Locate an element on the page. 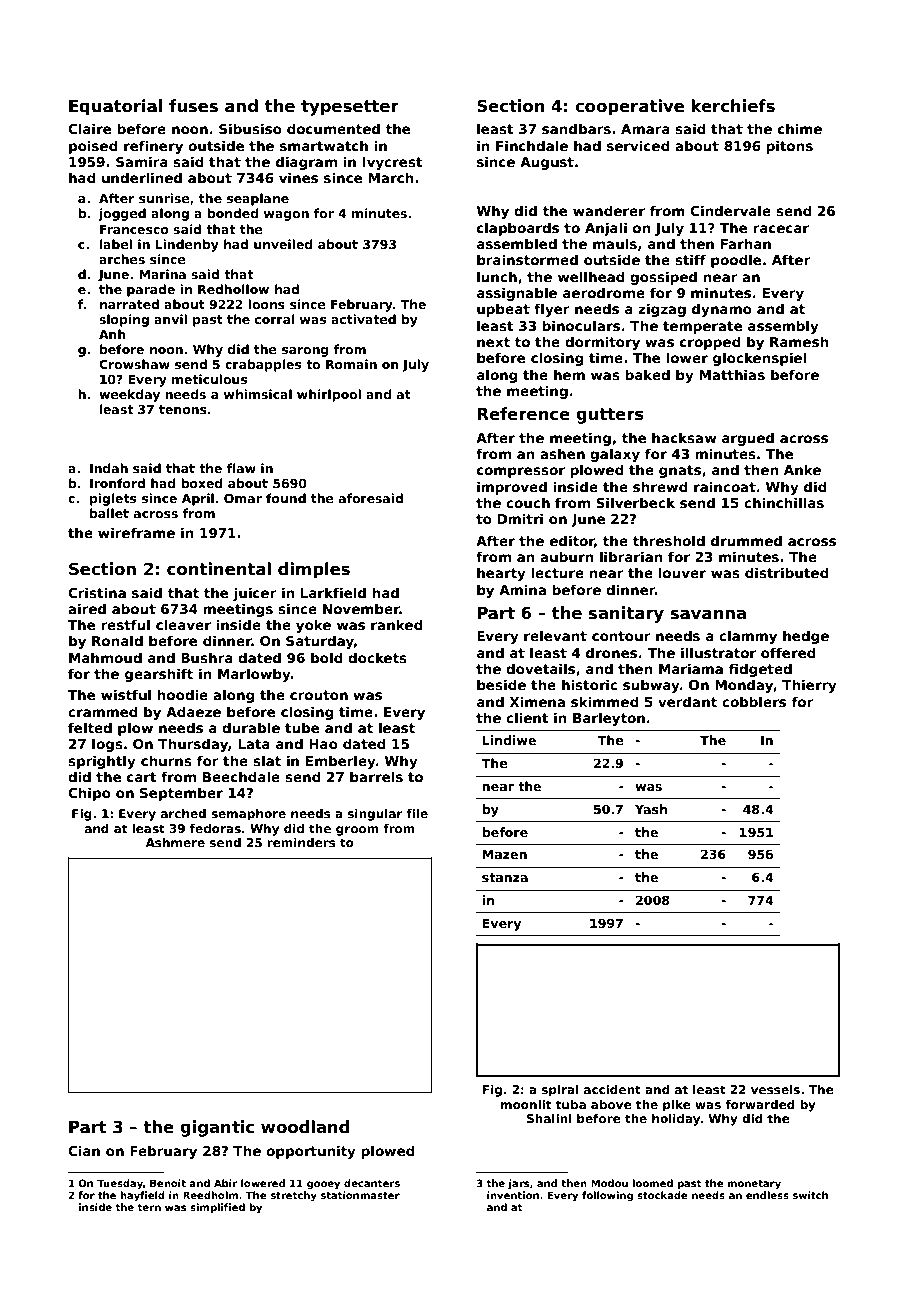 This image has height=1316, width=908. Equatorial is located at coordinates (115, 107).
